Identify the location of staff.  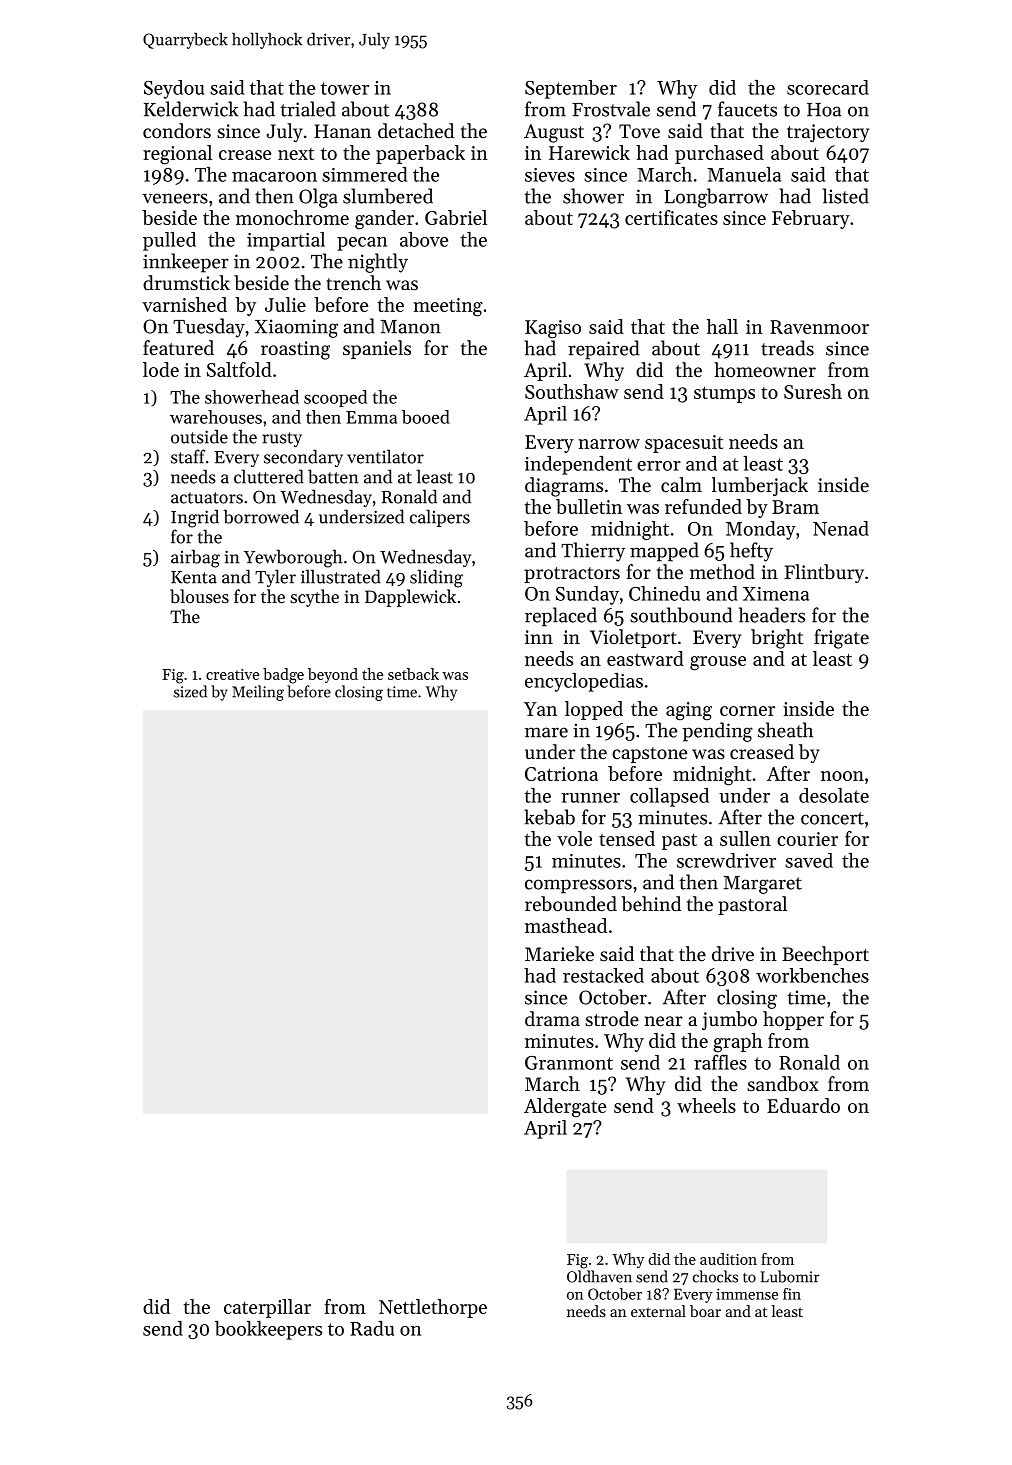
(188, 456).
